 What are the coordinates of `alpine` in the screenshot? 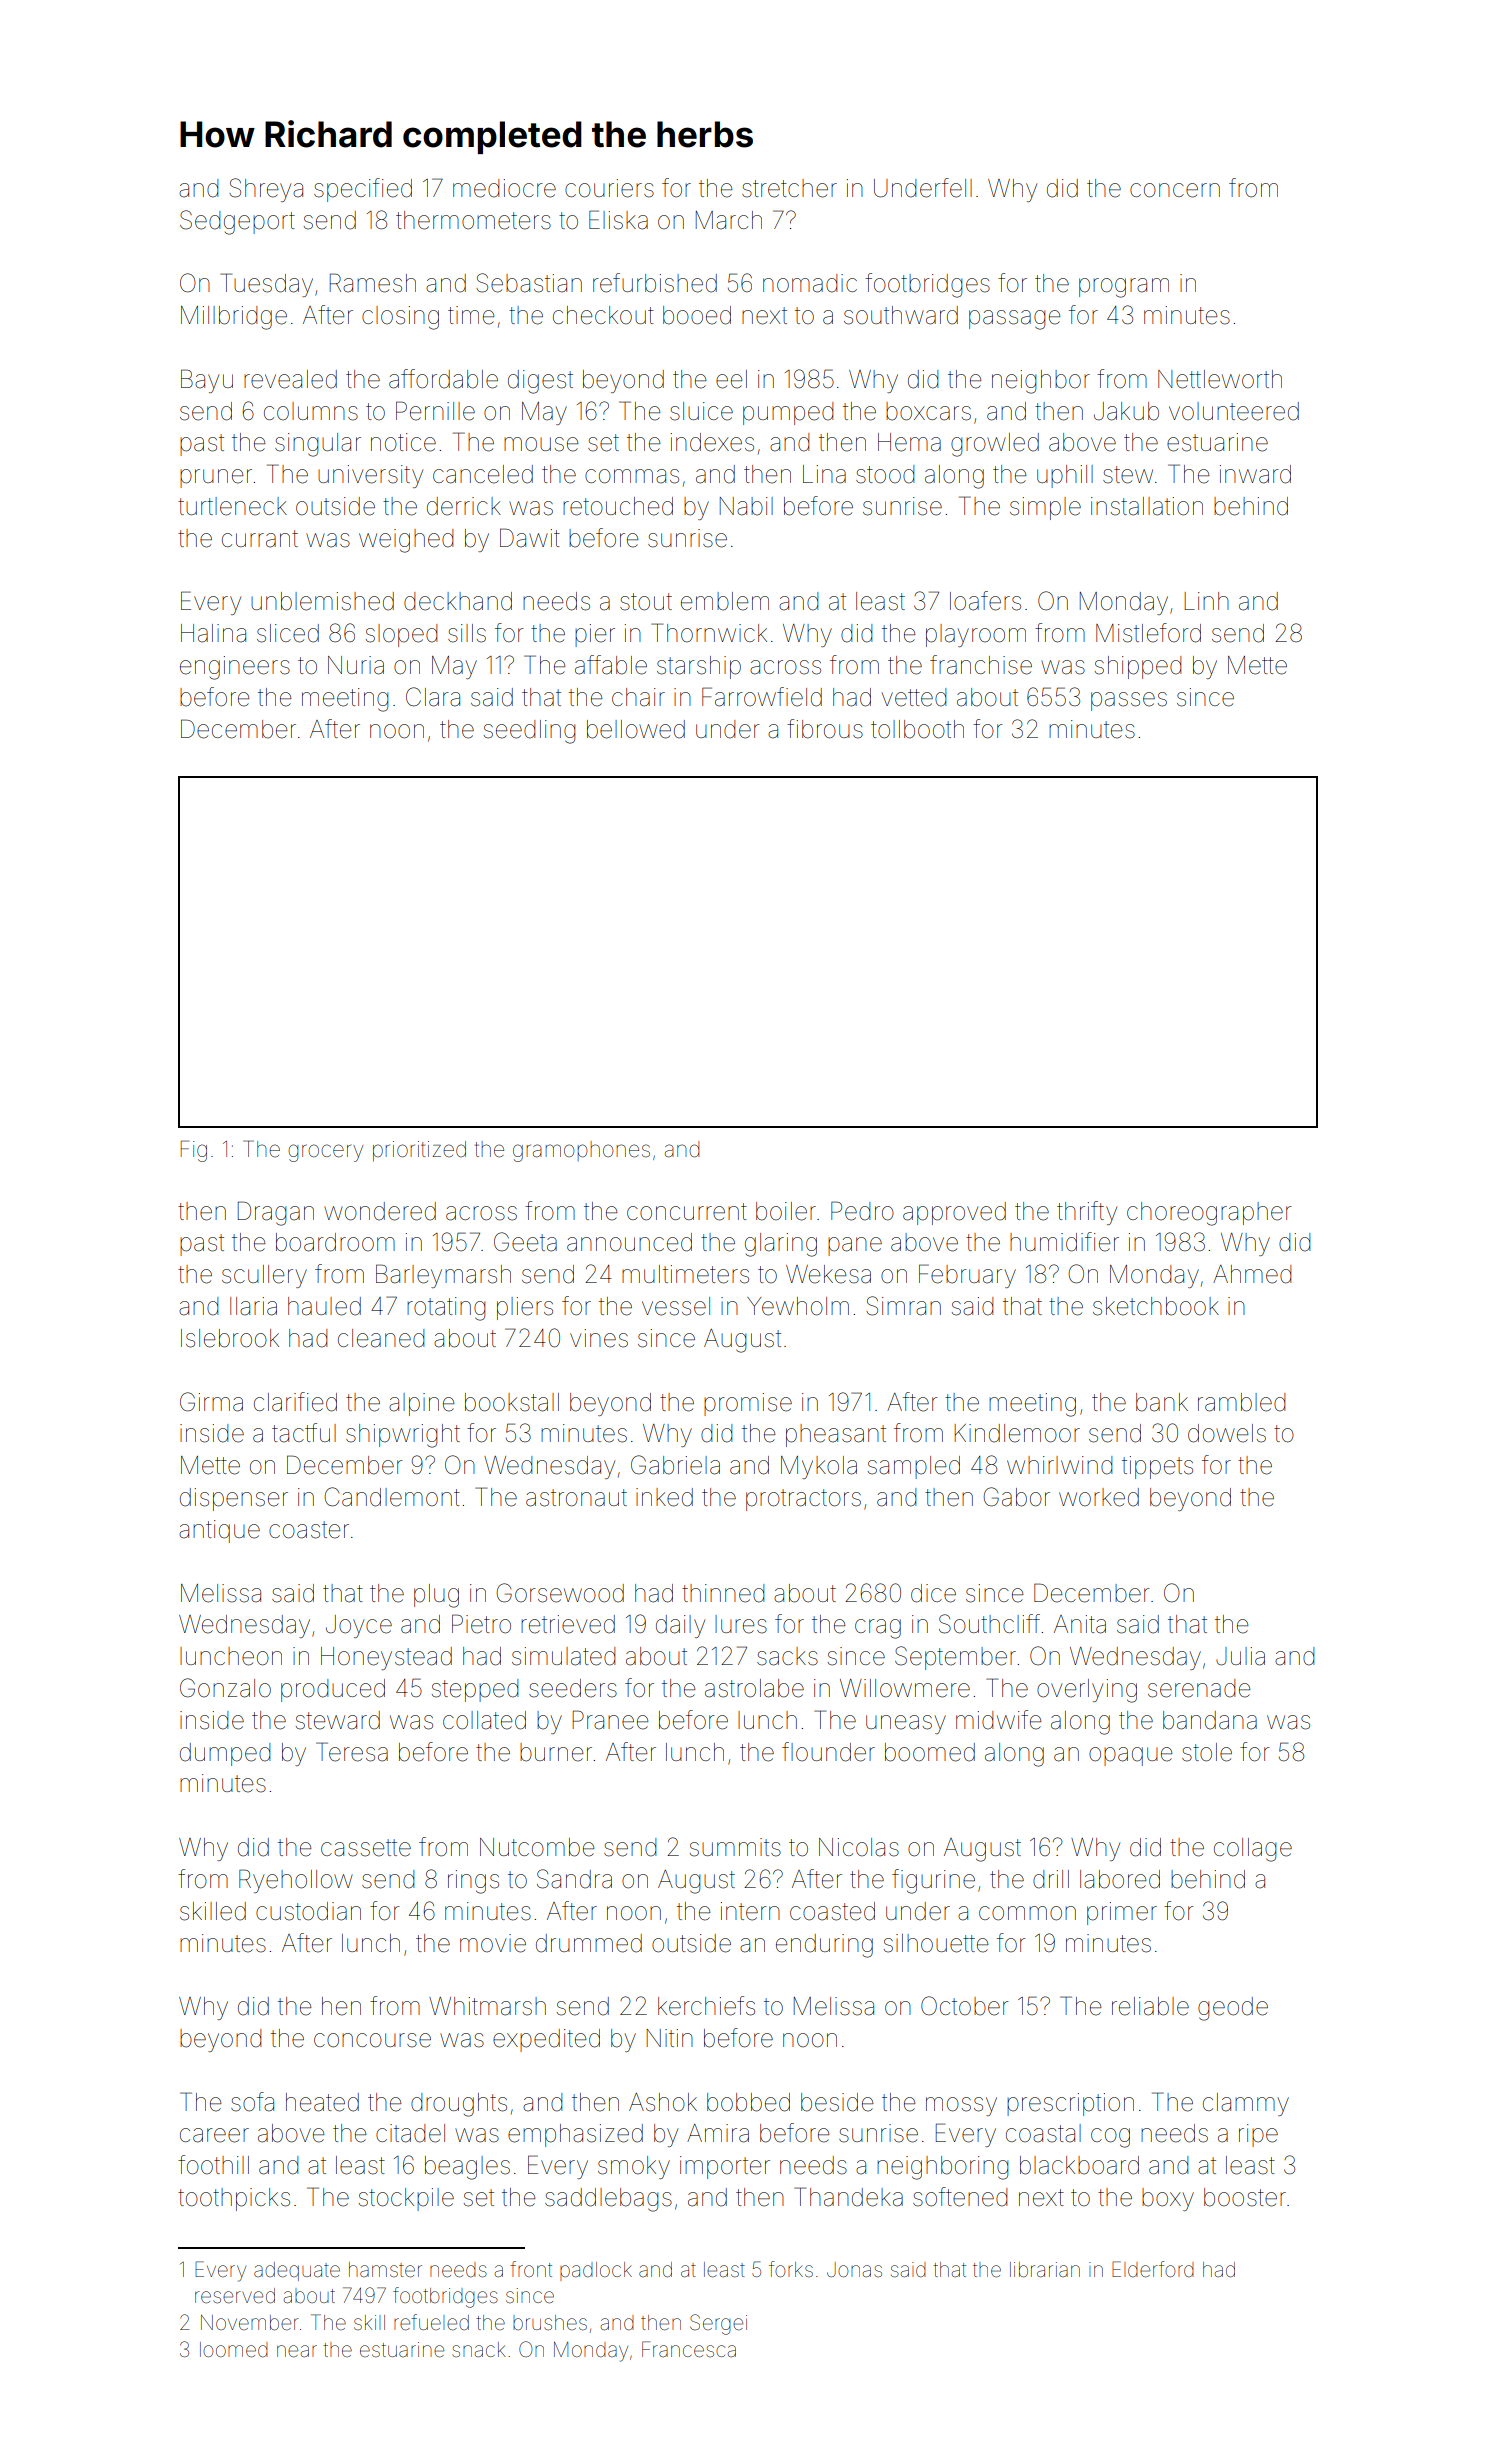 It's located at (421, 1404).
